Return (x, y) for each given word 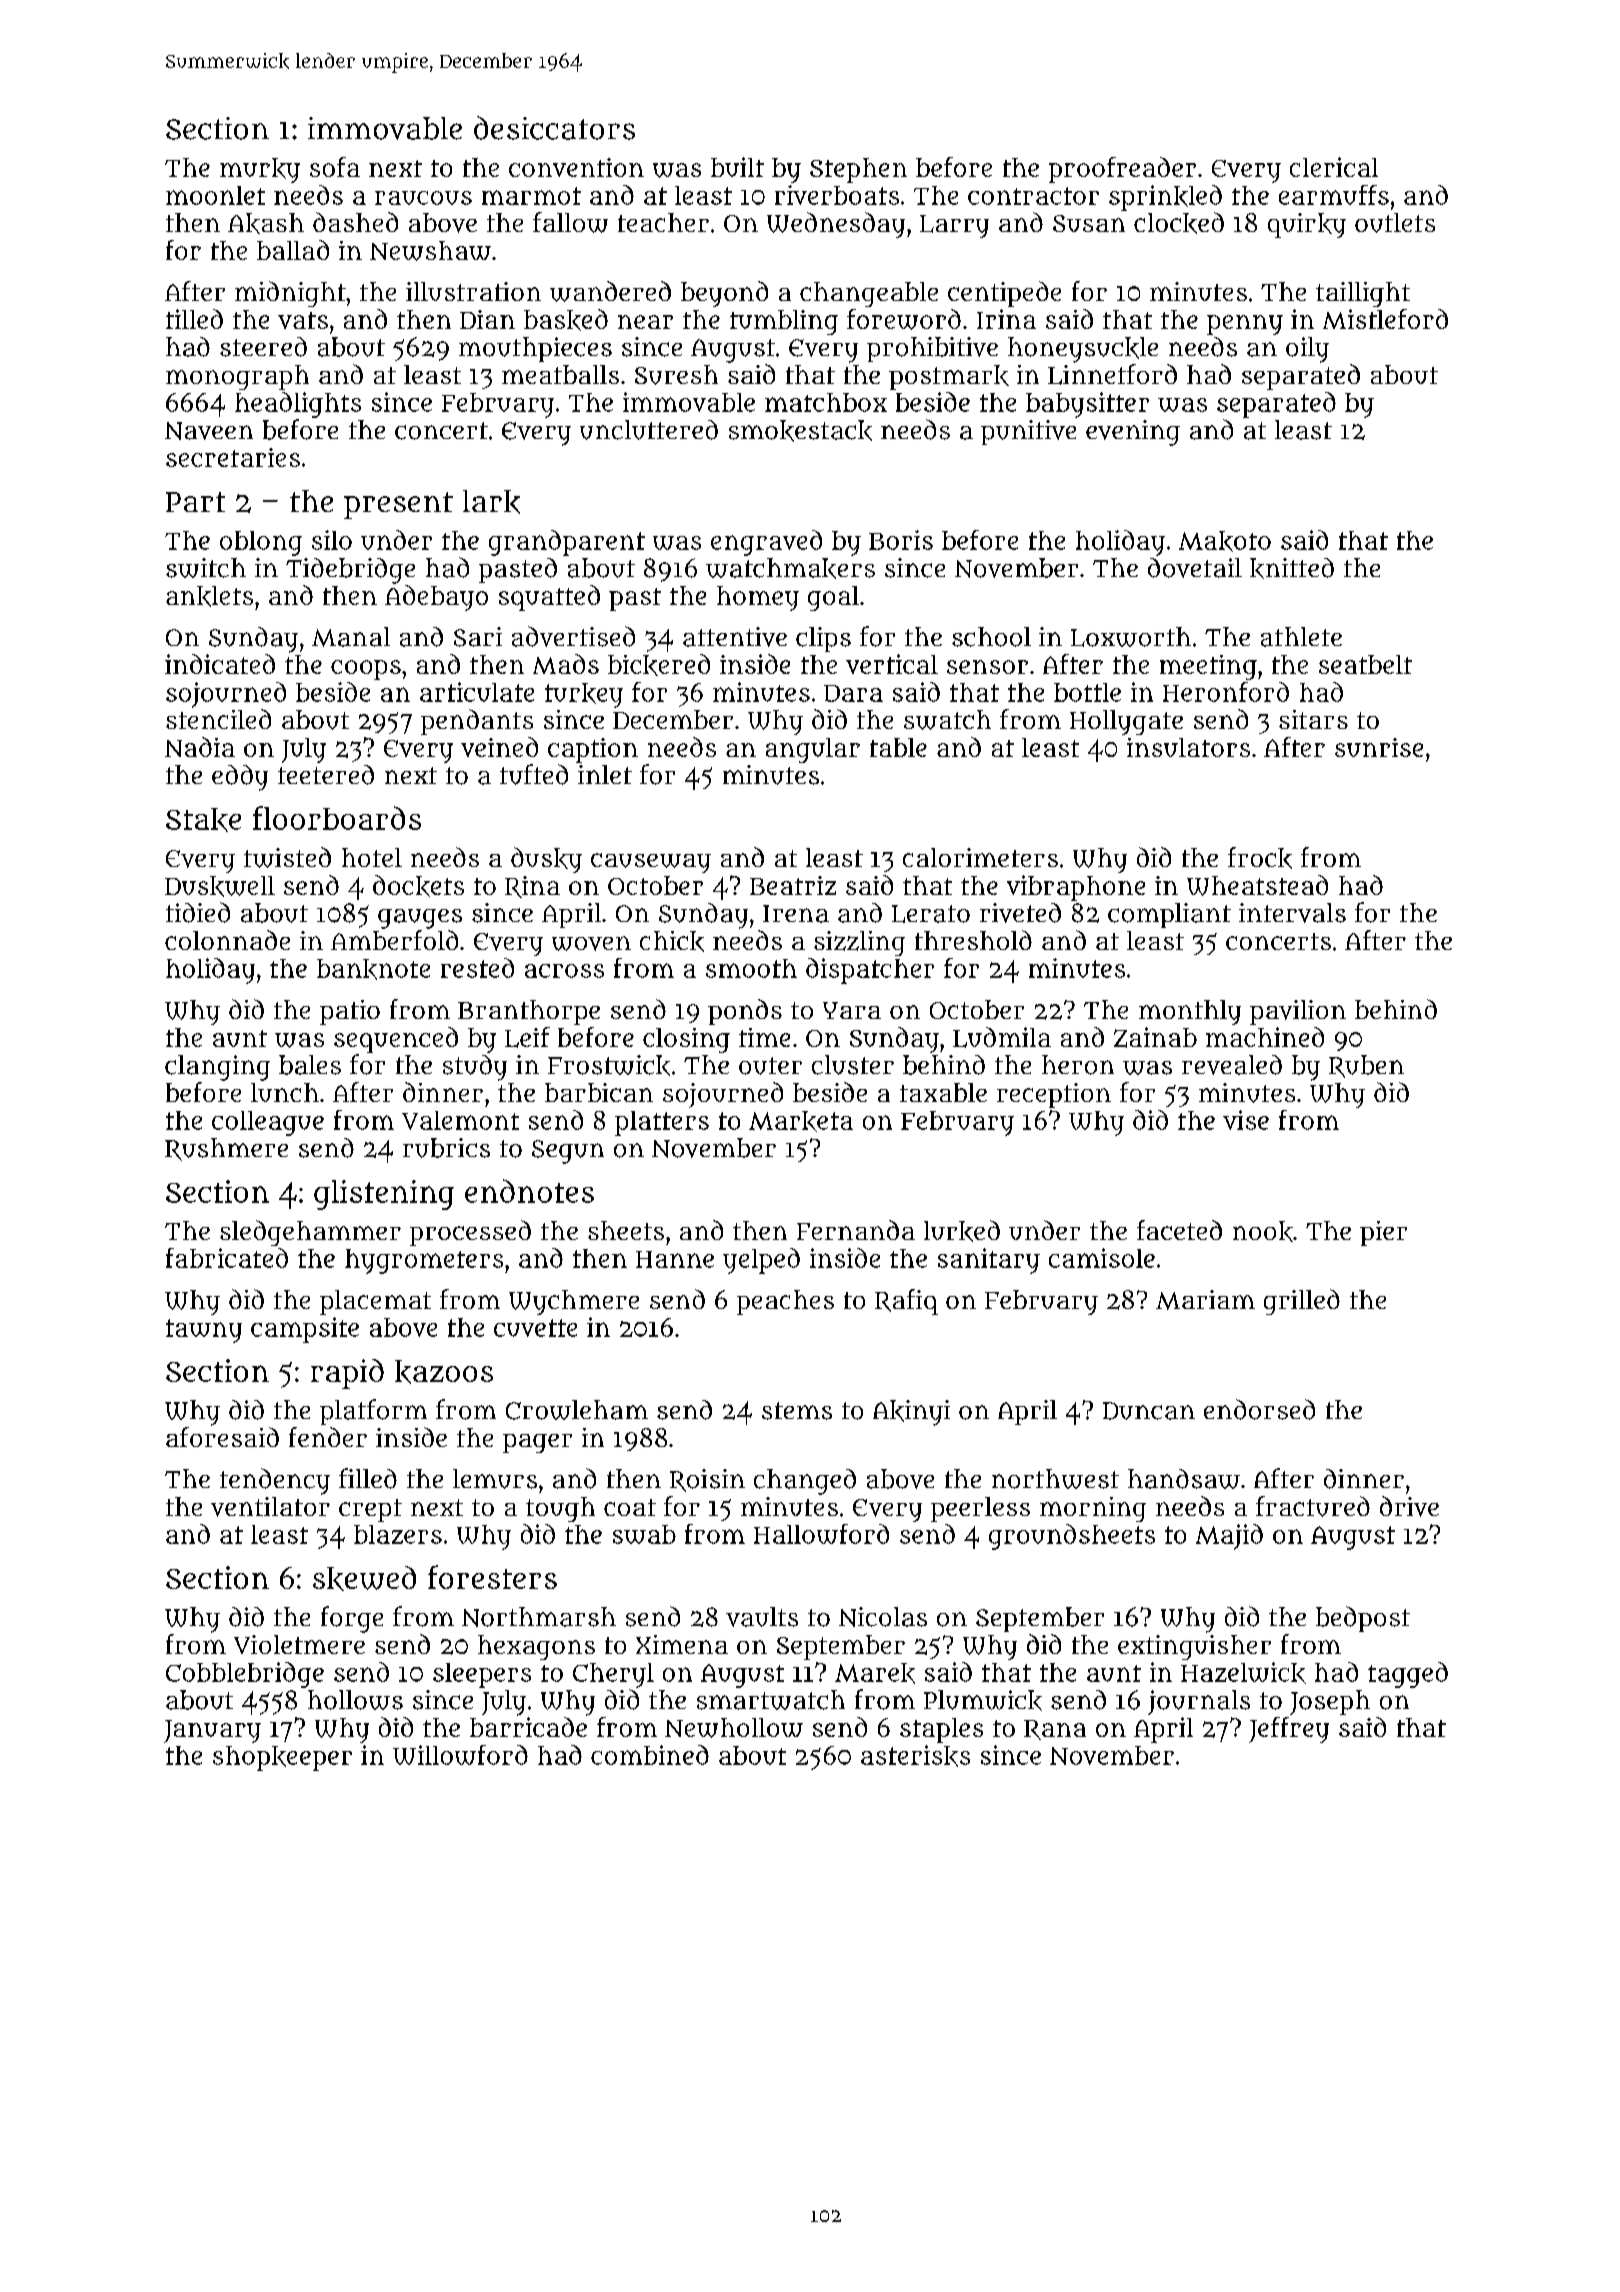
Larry (954, 226)
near (645, 322)
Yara (852, 1010)
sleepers (482, 1675)
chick (672, 941)
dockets (418, 886)
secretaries (233, 457)
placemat (375, 1302)
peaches (785, 1302)
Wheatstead (1257, 885)
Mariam (1205, 1300)
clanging (217, 1068)
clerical (1334, 167)
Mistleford (1385, 319)
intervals (1292, 913)
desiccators (554, 128)
